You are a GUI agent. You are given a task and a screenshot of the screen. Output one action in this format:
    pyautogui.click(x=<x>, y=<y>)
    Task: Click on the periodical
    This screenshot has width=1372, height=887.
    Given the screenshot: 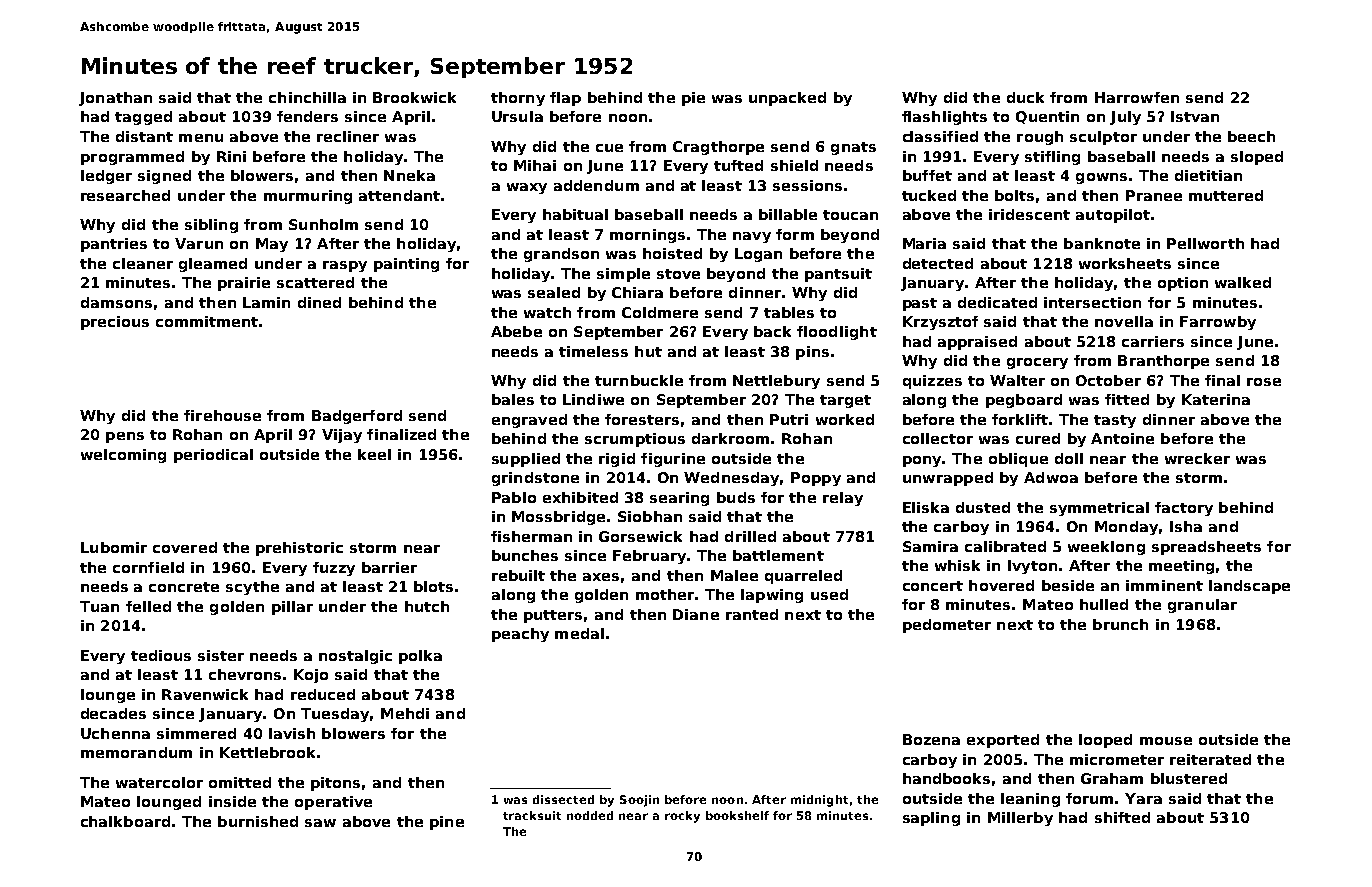 What is the action you would take?
    pyautogui.click(x=213, y=456)
